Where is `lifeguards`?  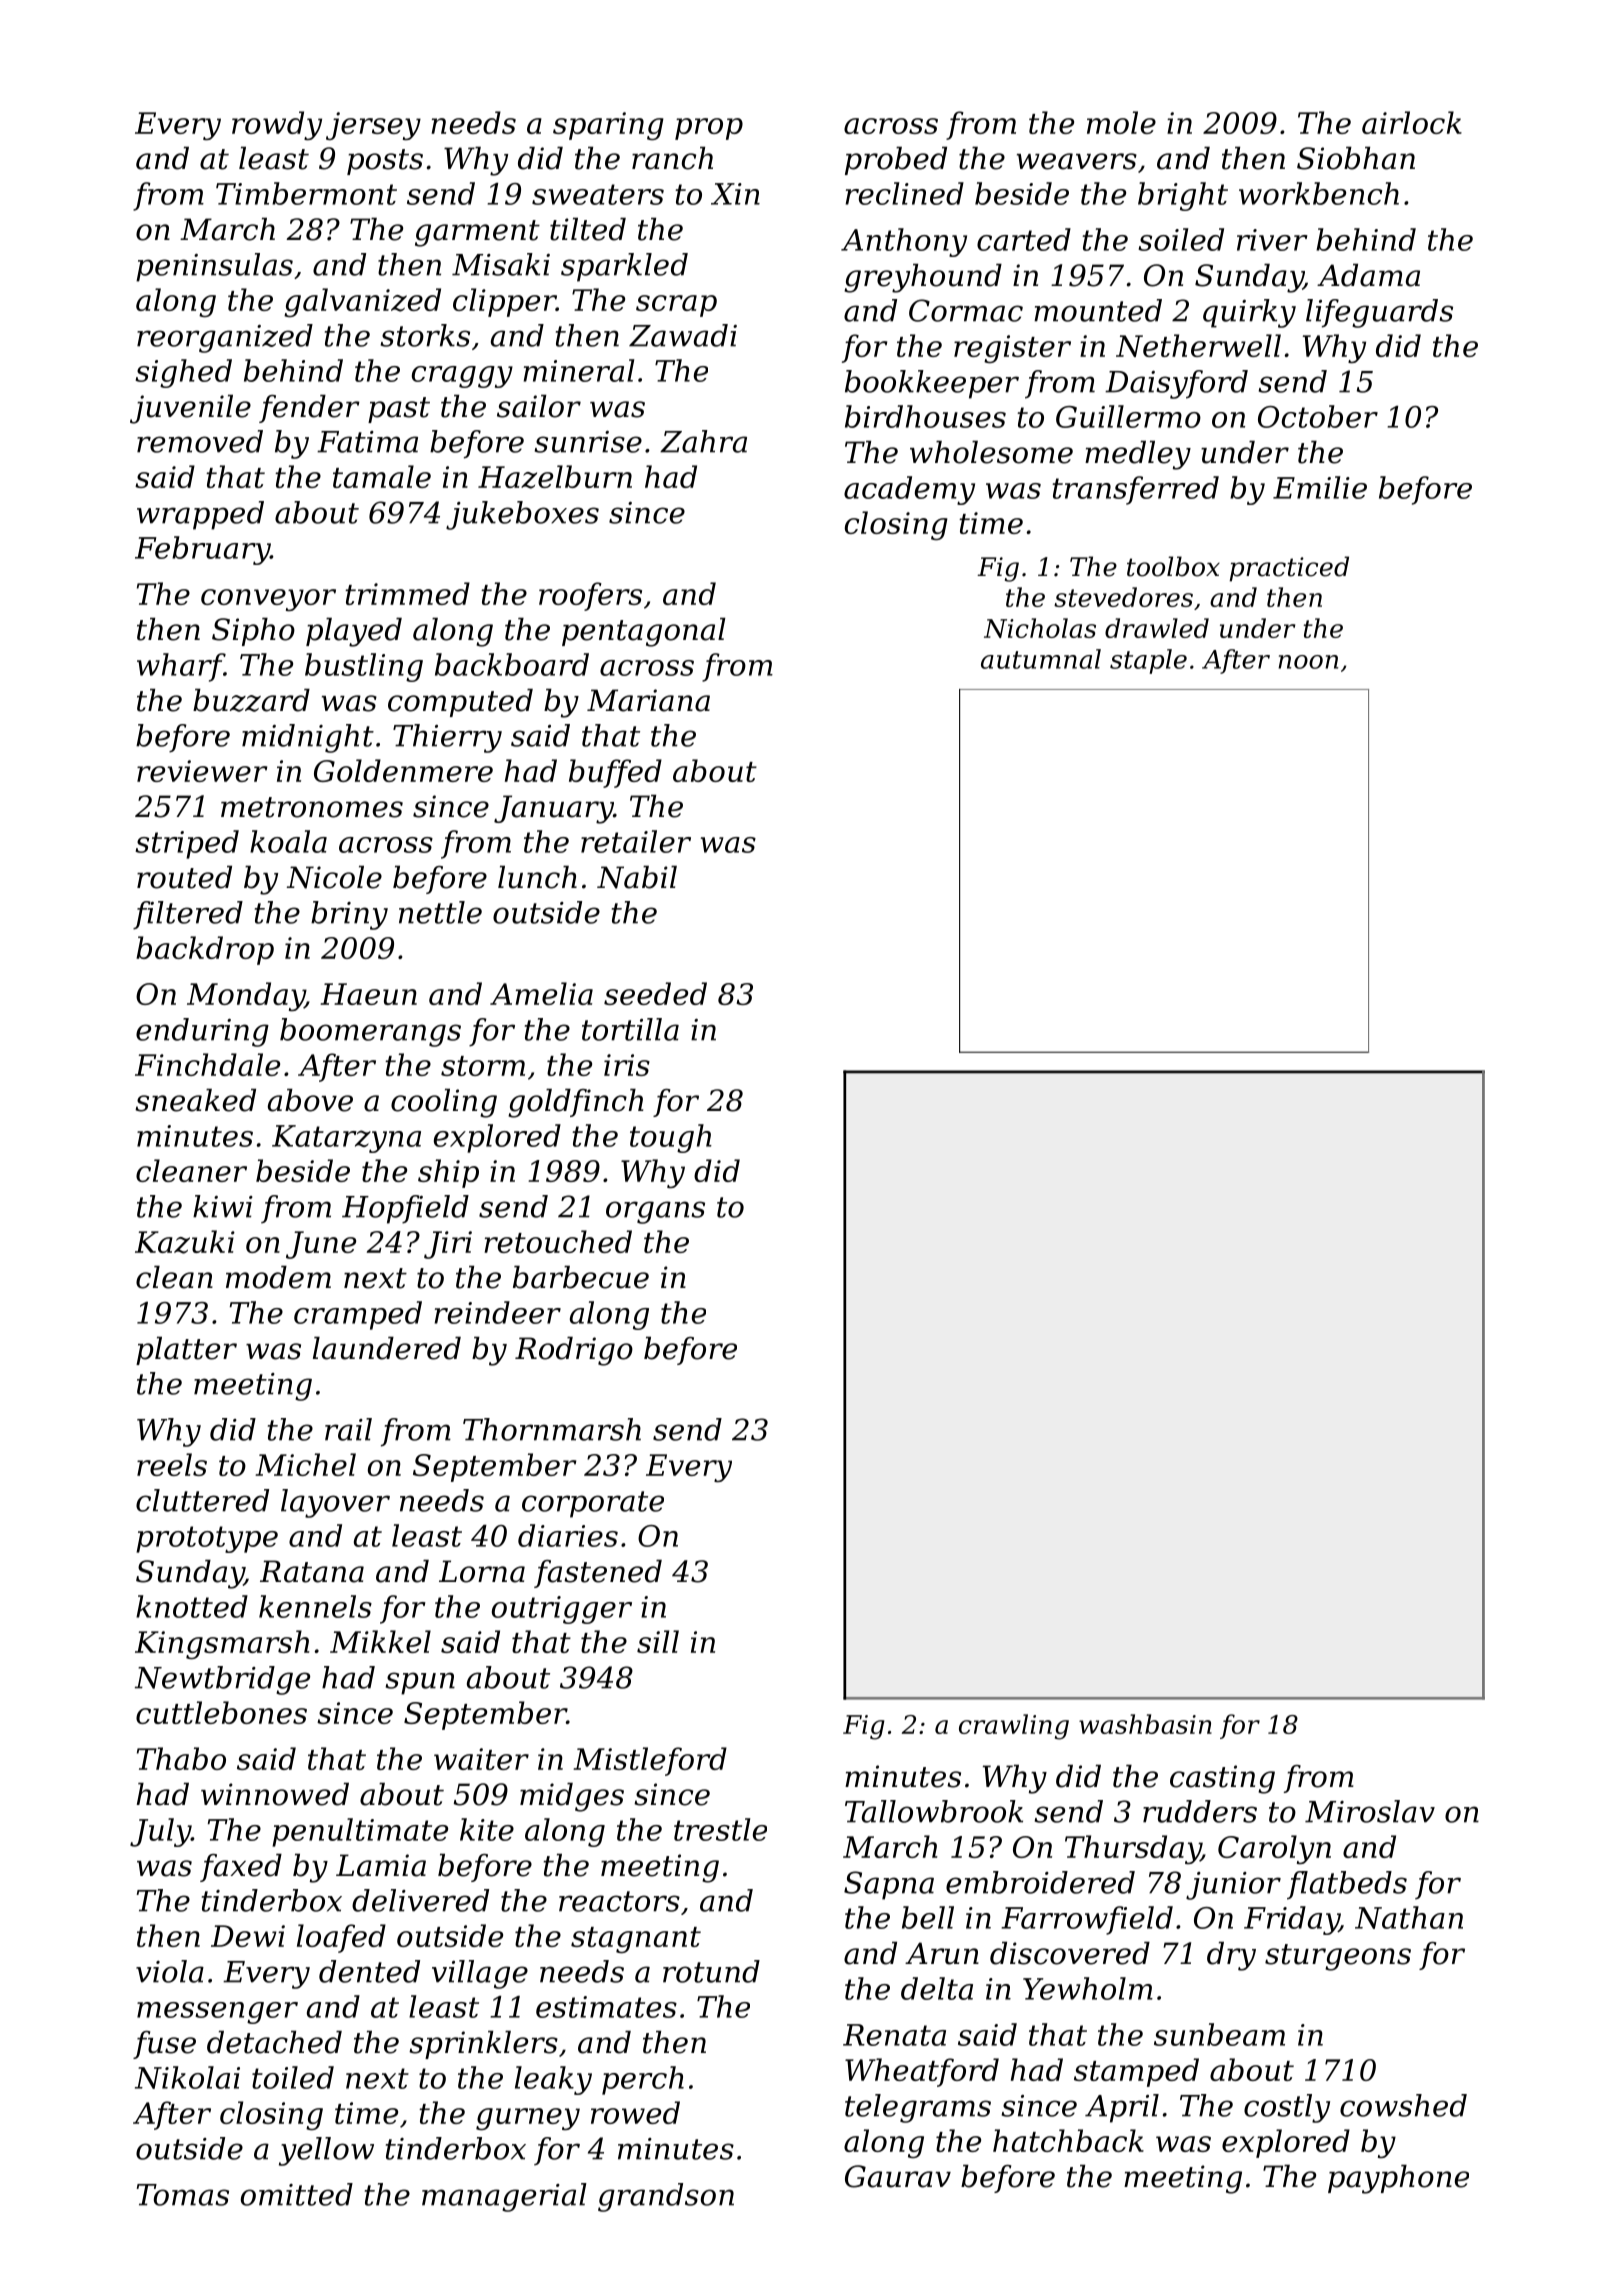 lifeguards is located at coordinates (1379, 313).
